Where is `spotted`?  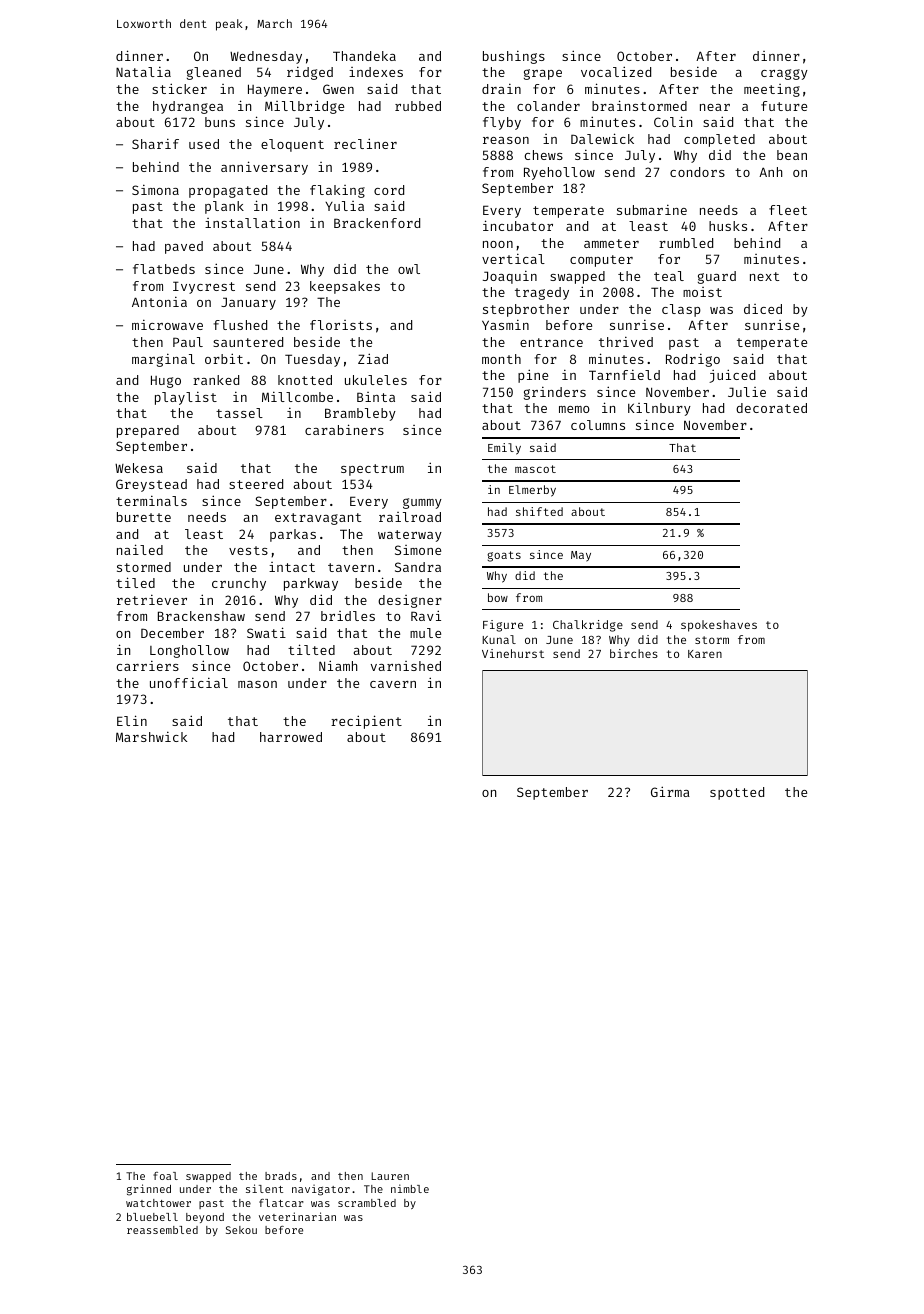 spotted is located at coordinates (737, 793).
